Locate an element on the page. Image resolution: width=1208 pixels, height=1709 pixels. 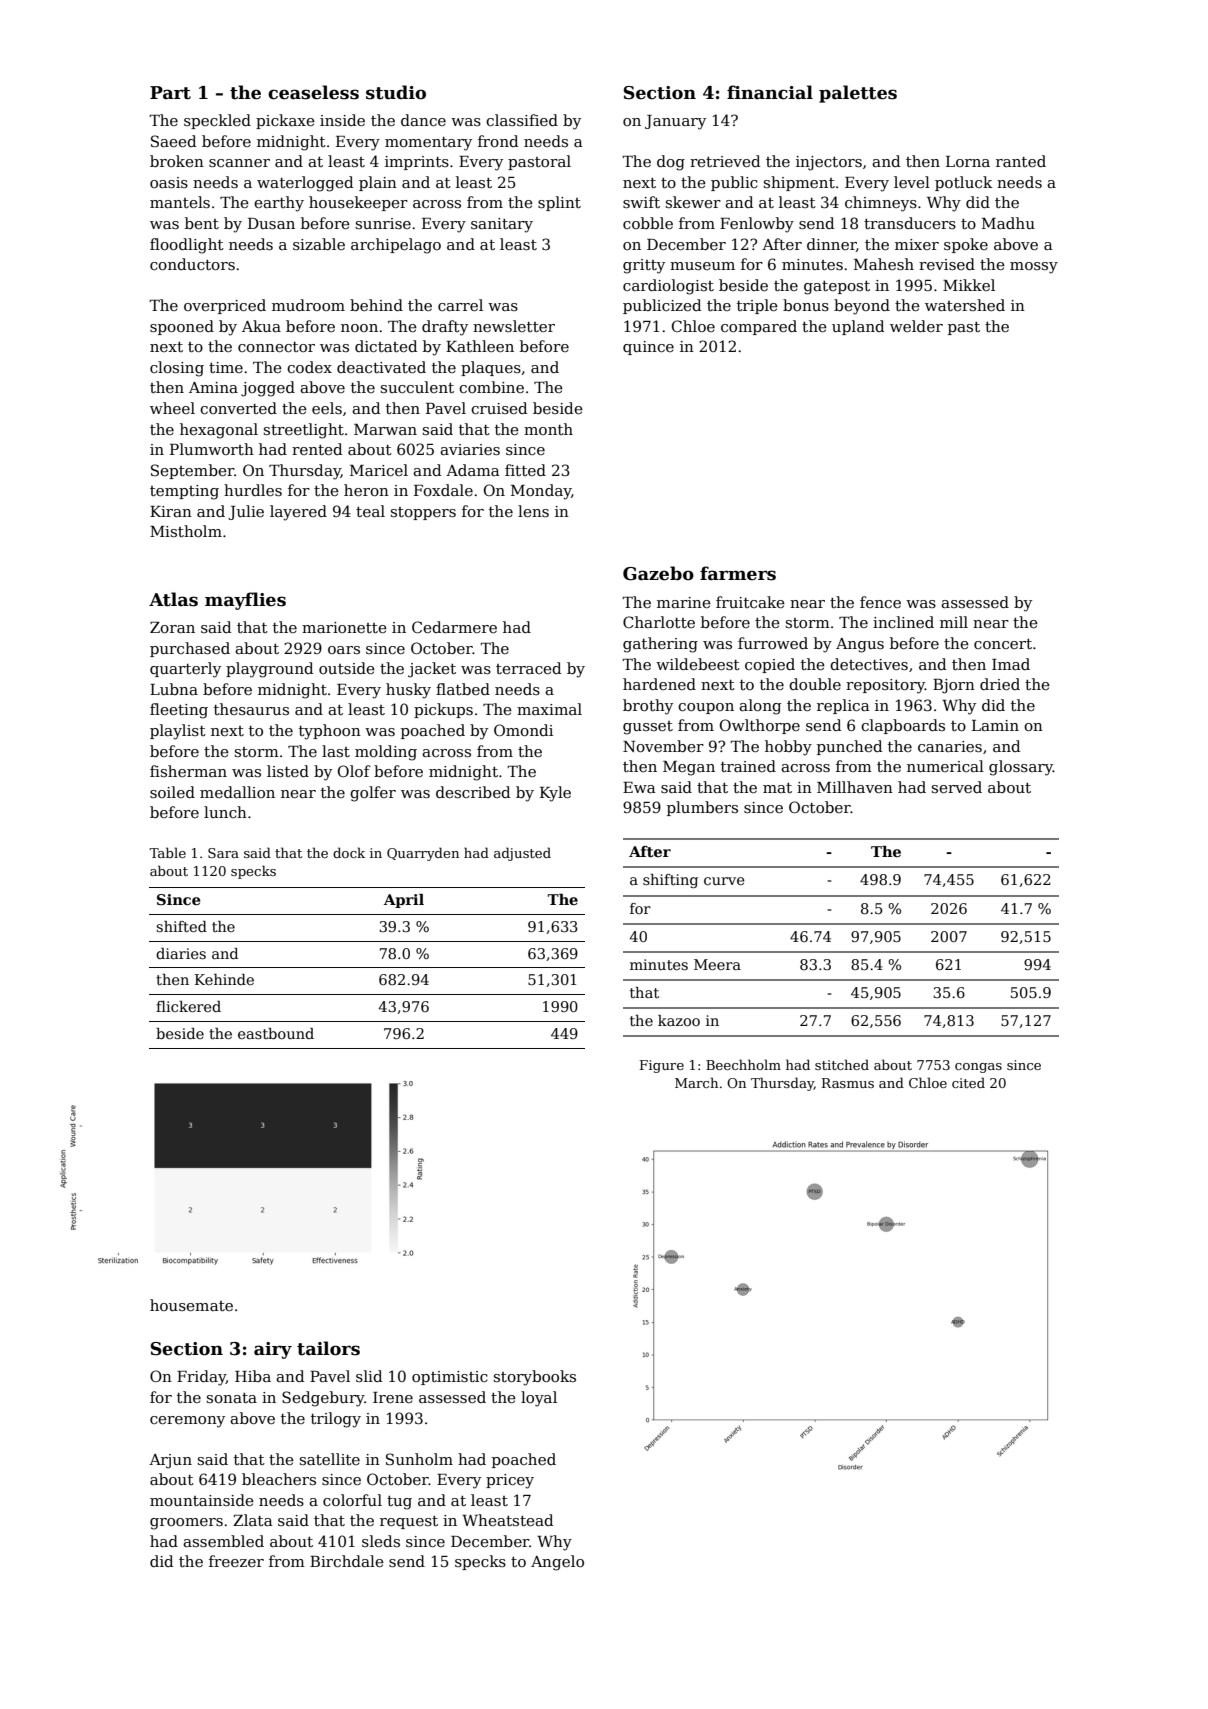
Angelo is located at coordinates (557, 1563).
